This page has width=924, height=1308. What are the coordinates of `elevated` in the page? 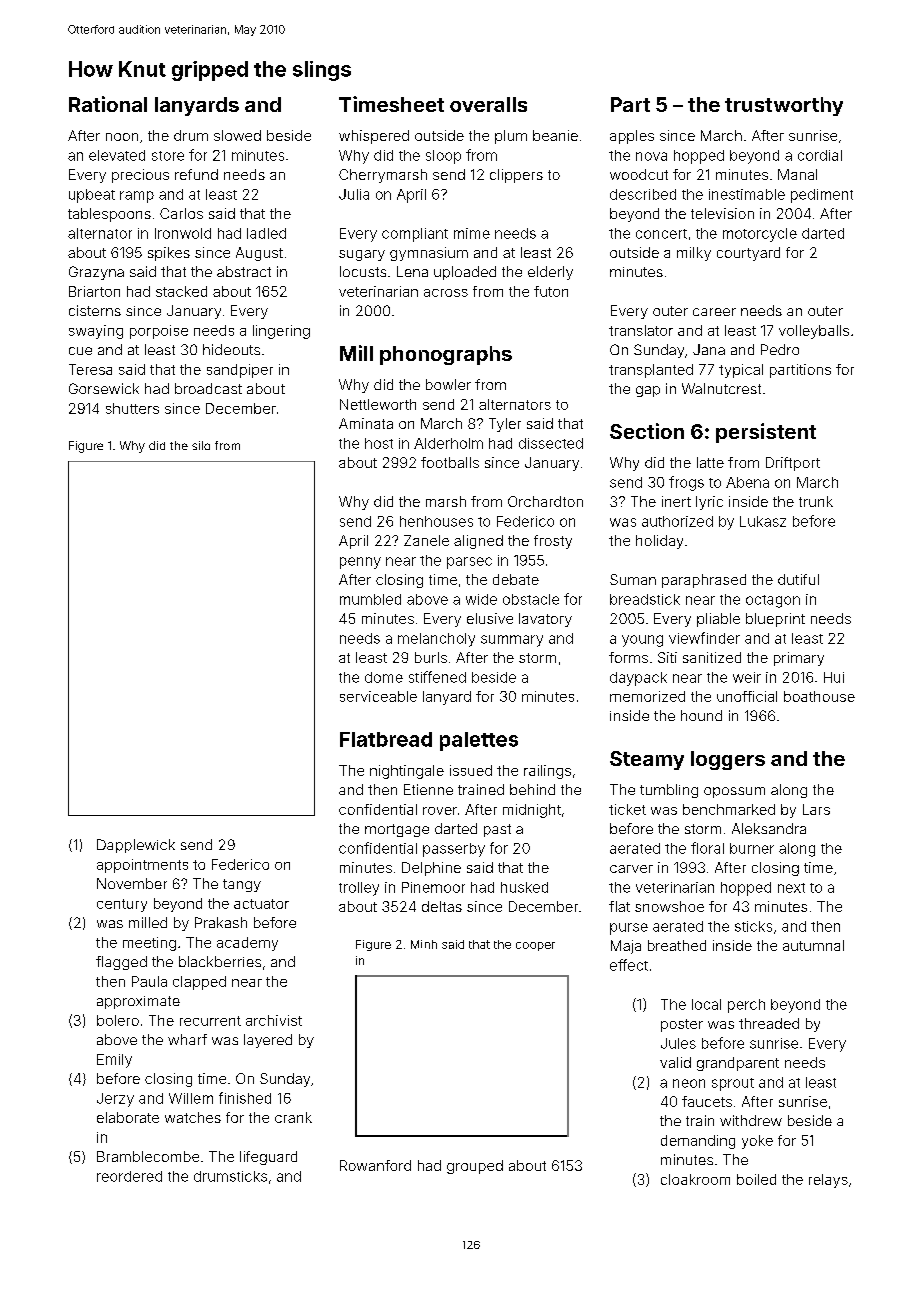 It's located at (117, 155).
